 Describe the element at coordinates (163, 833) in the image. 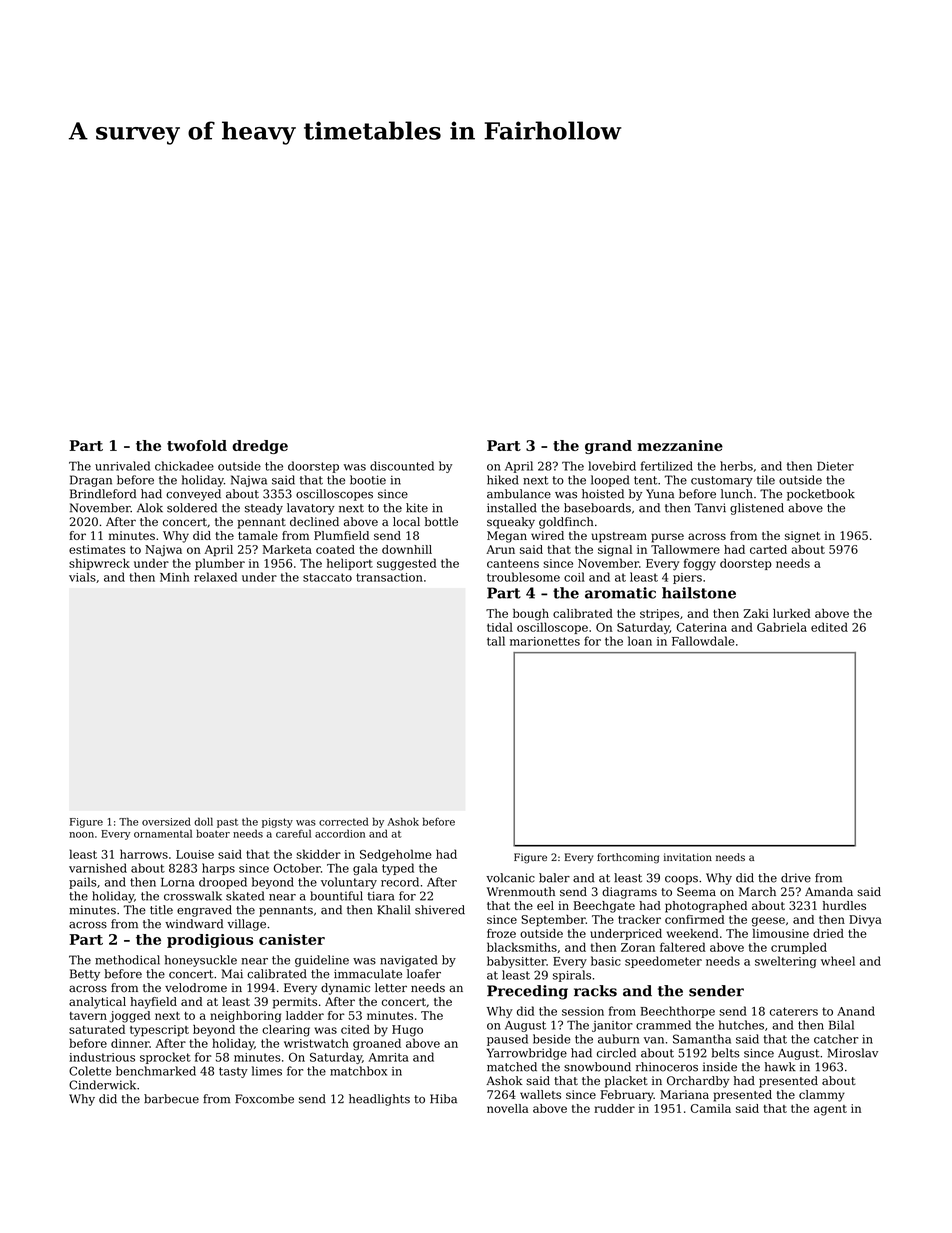

I see `ornamental` at that location.
